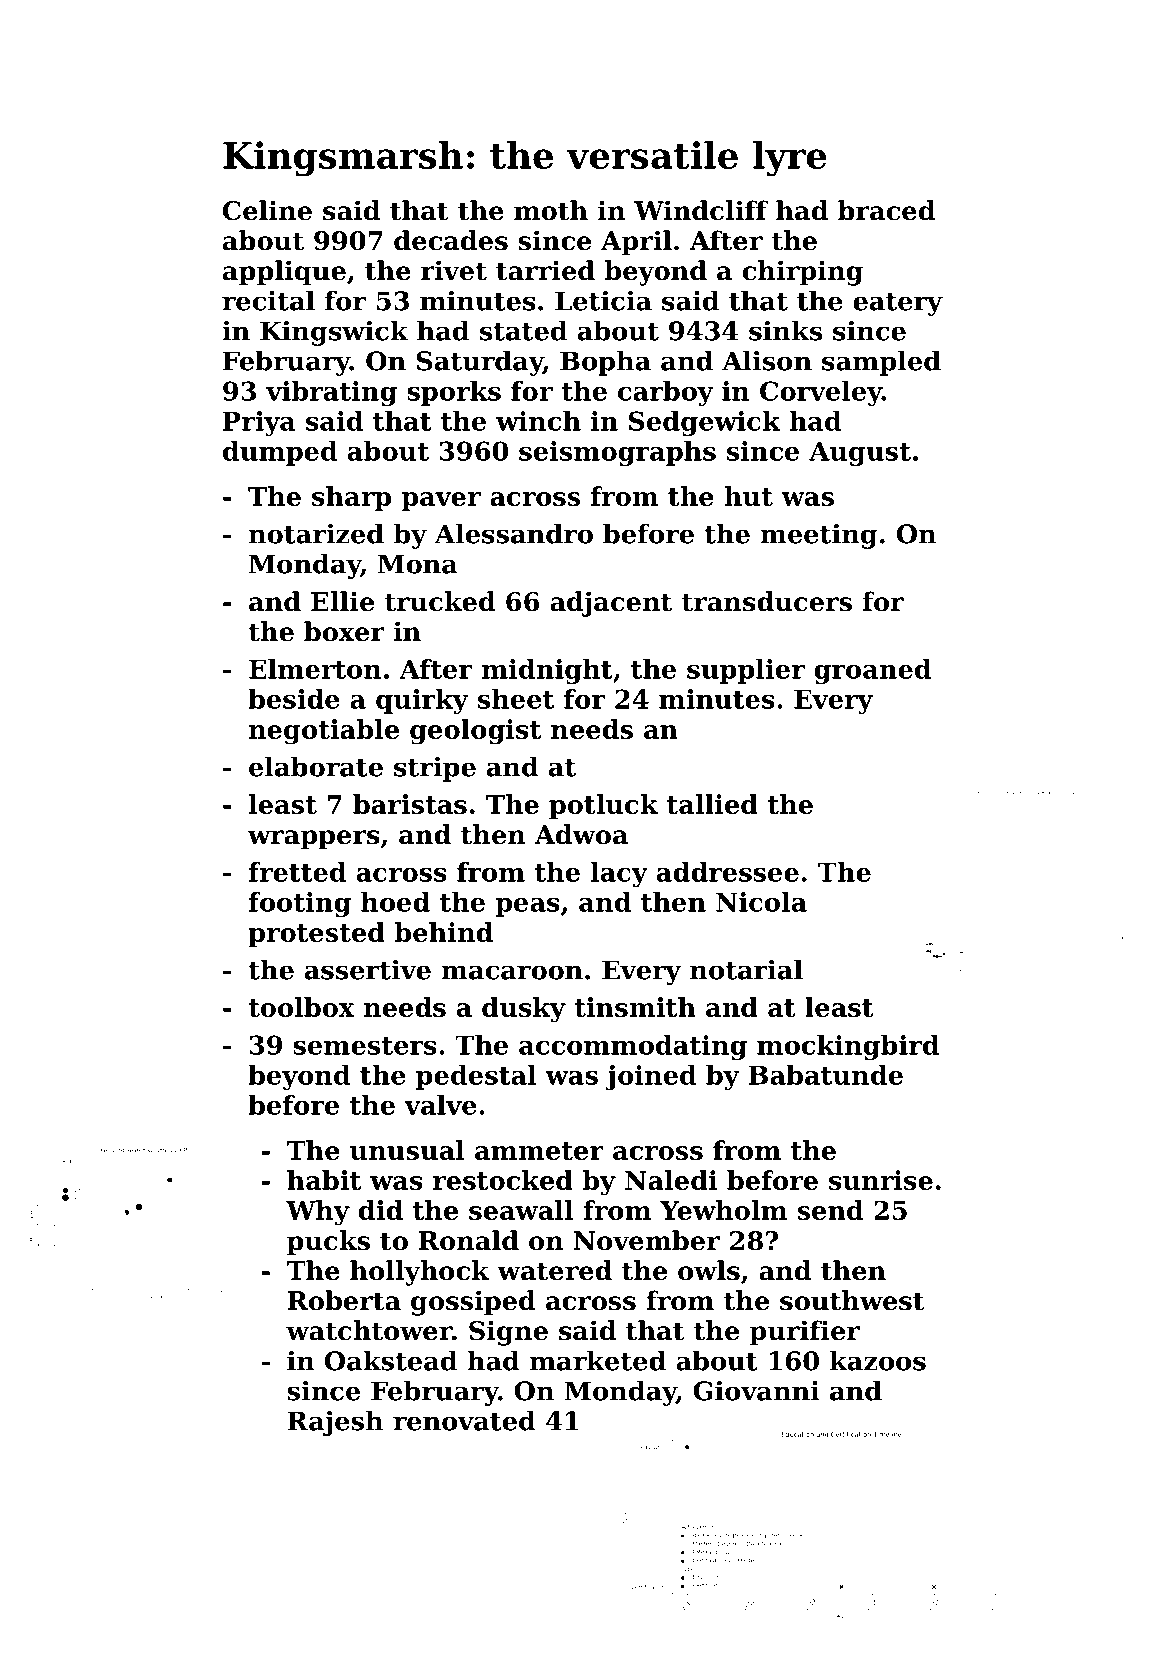 This screenshot has width=1165, height=1654. Describe the element at coordinates (381, 1210) in the screenshot. I see `did` at that location.
